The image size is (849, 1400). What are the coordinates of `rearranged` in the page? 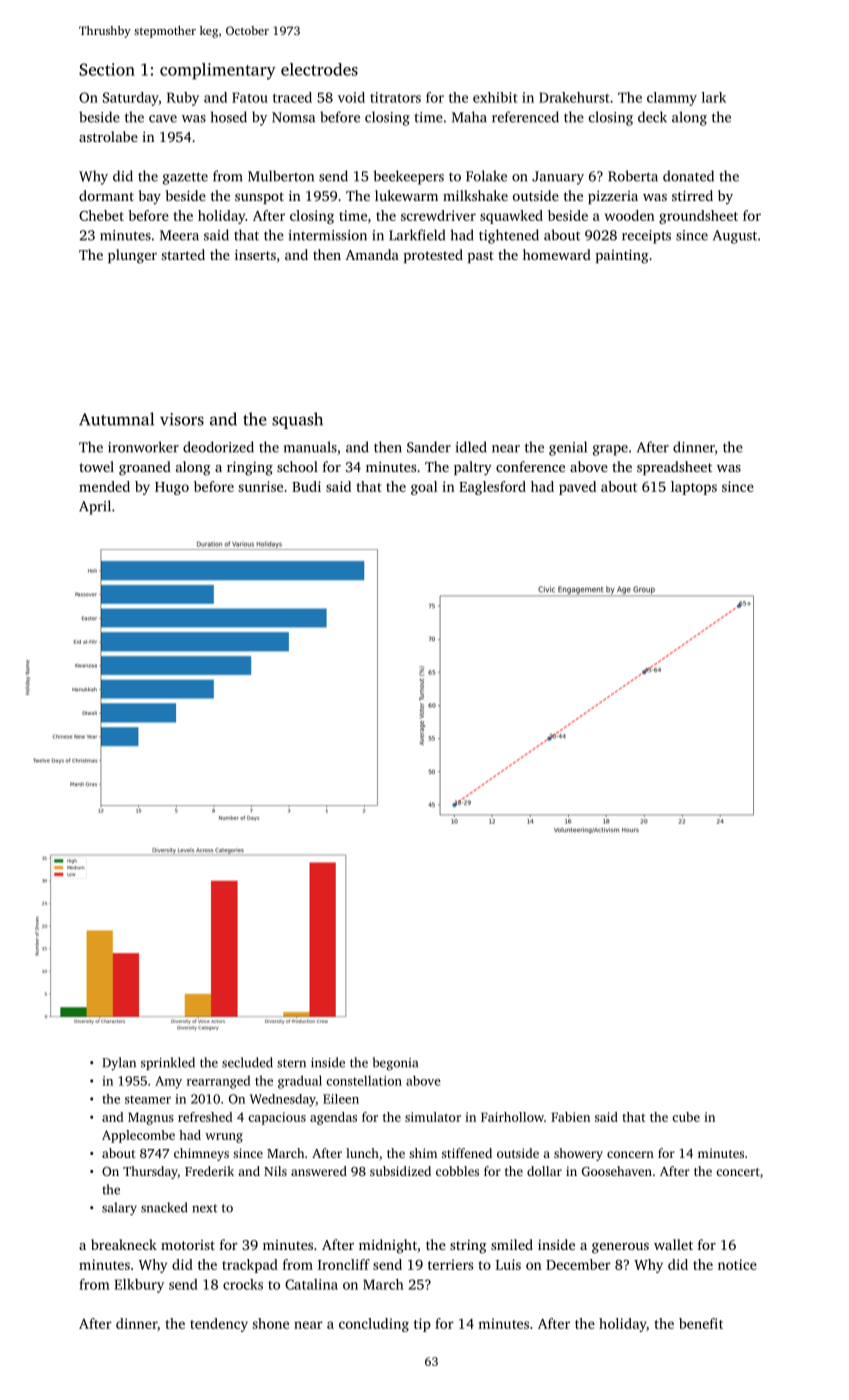 It's located at (218, 1082).
